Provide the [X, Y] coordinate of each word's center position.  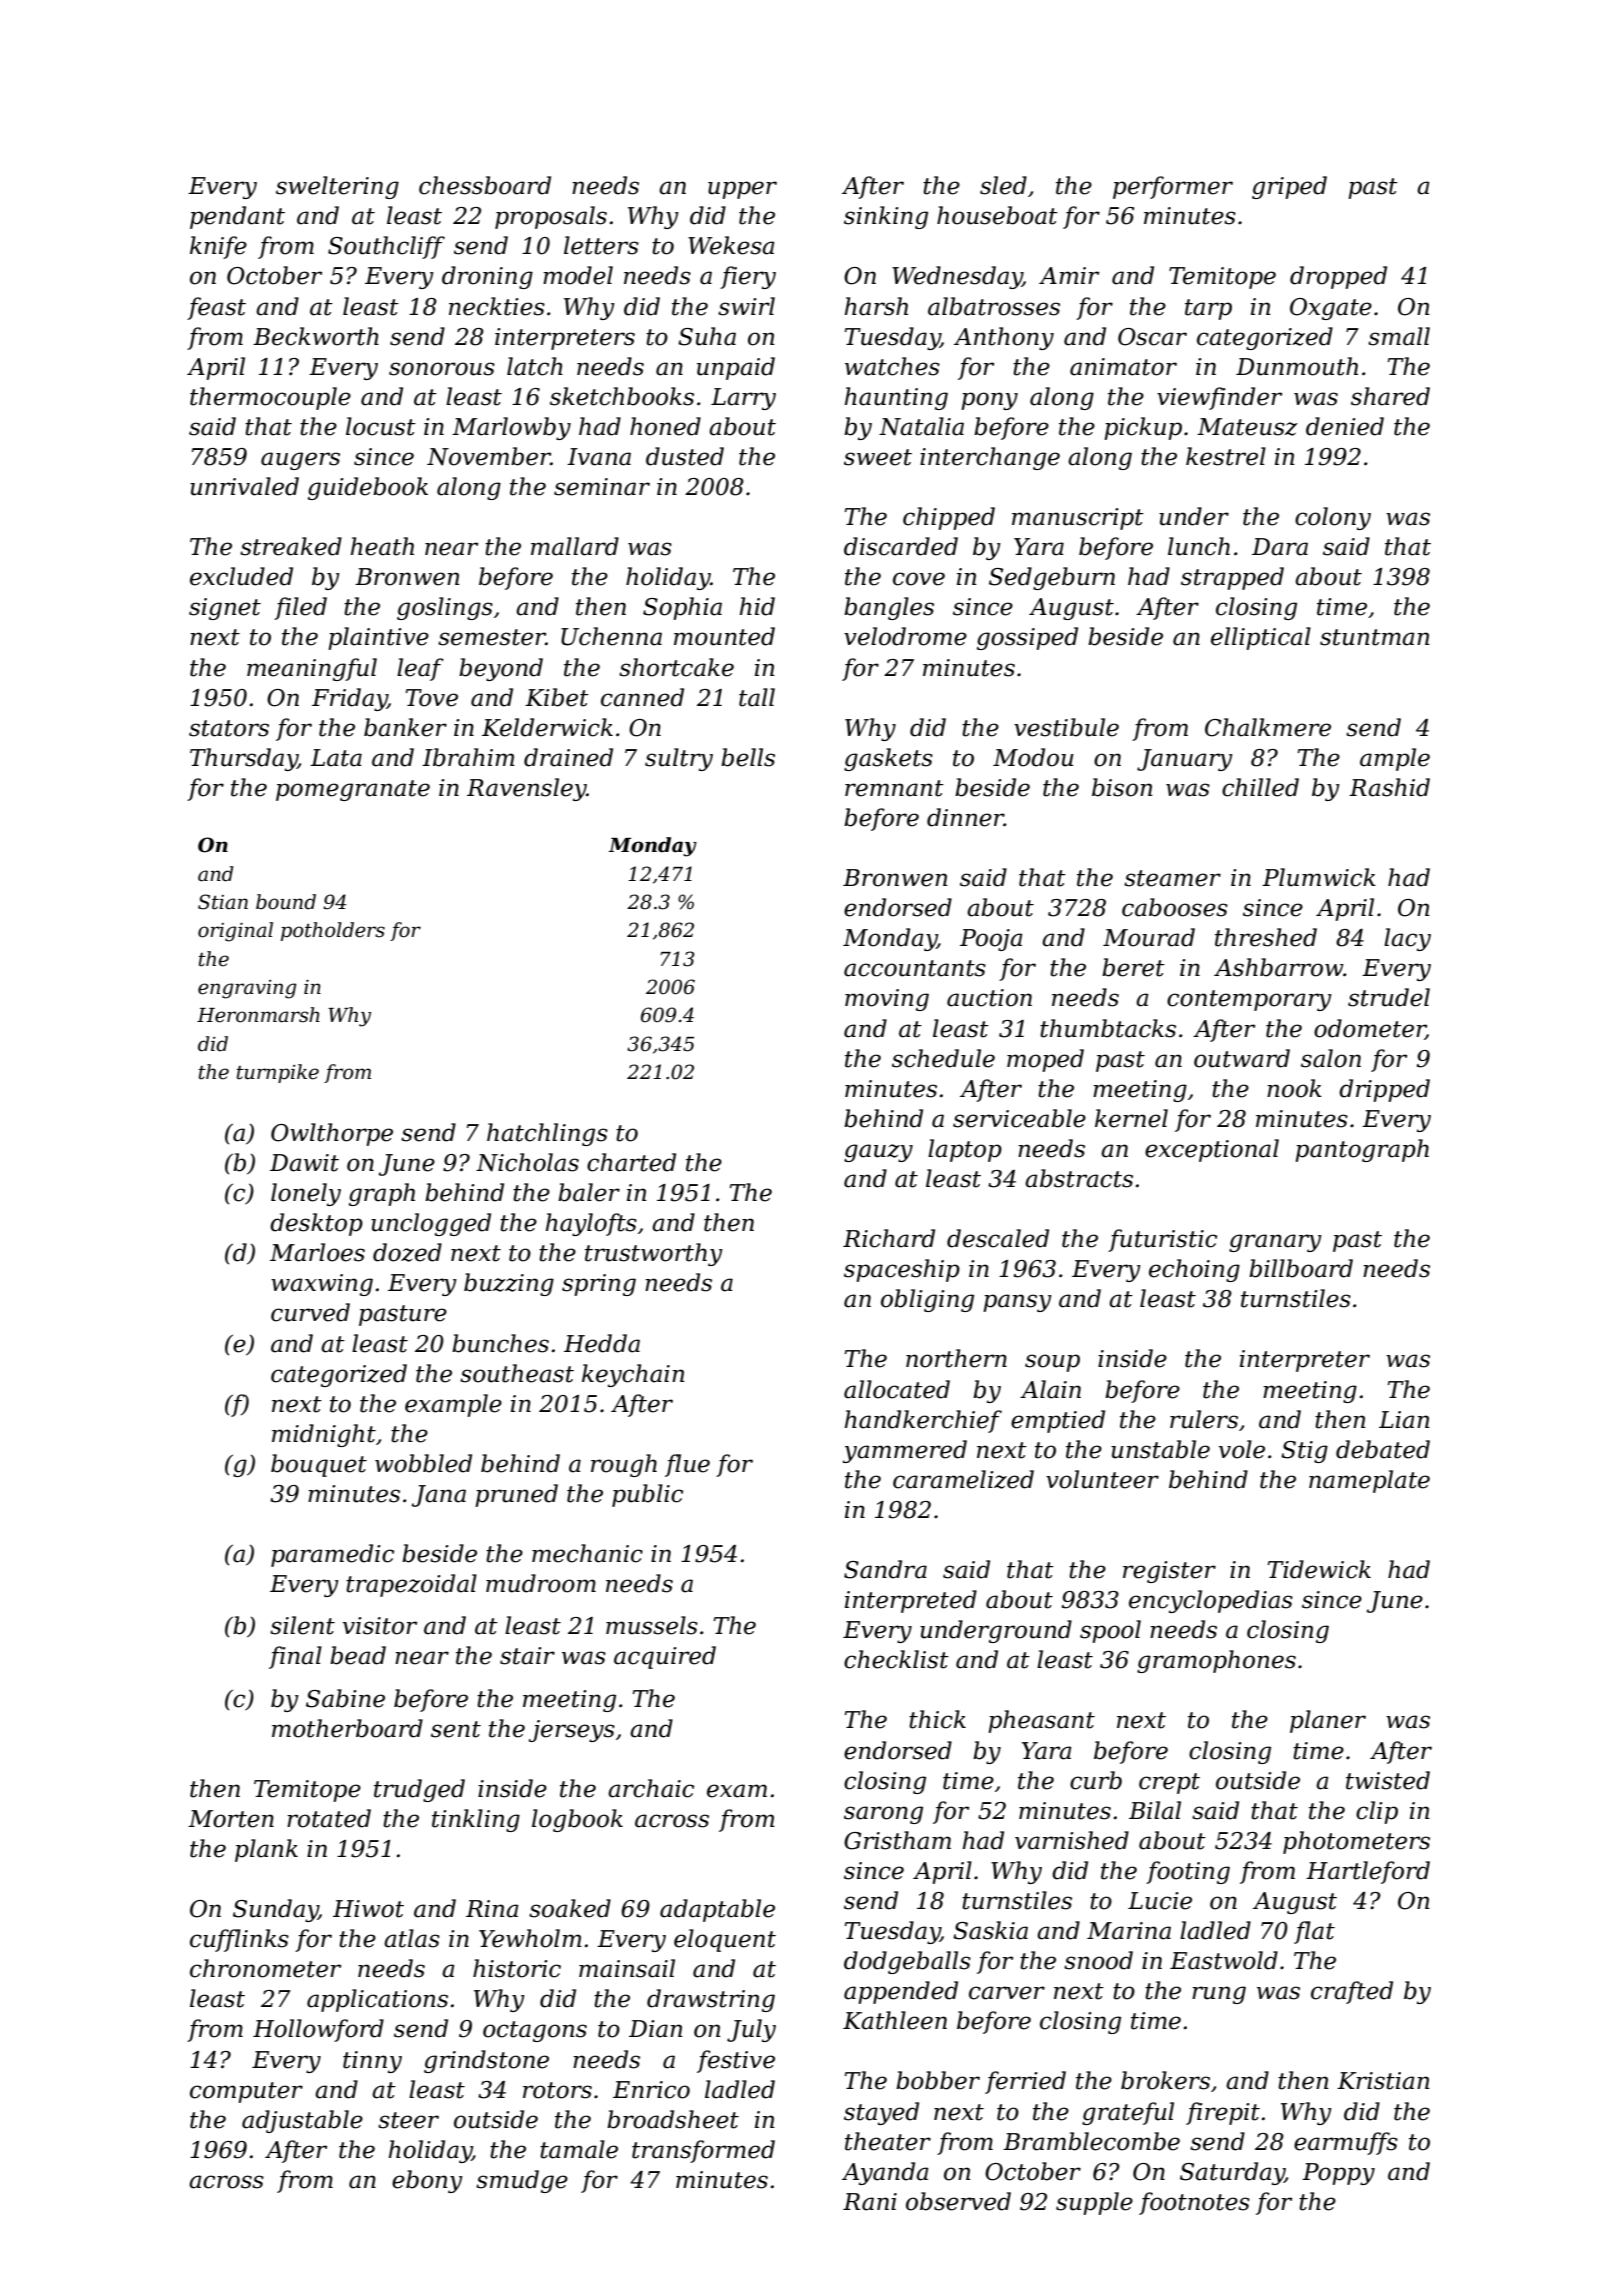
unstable [1160, 1449]
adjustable [302, 2121]
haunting [896, 398]
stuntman [1375, 637]
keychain [633, 1375]
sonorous [442, 369]
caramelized [963, 1479]
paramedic [332, 1555]
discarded [901, 546]
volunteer [1102, 1479]
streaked [291, 546]
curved [310, 1312]
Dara [1280, 547]
